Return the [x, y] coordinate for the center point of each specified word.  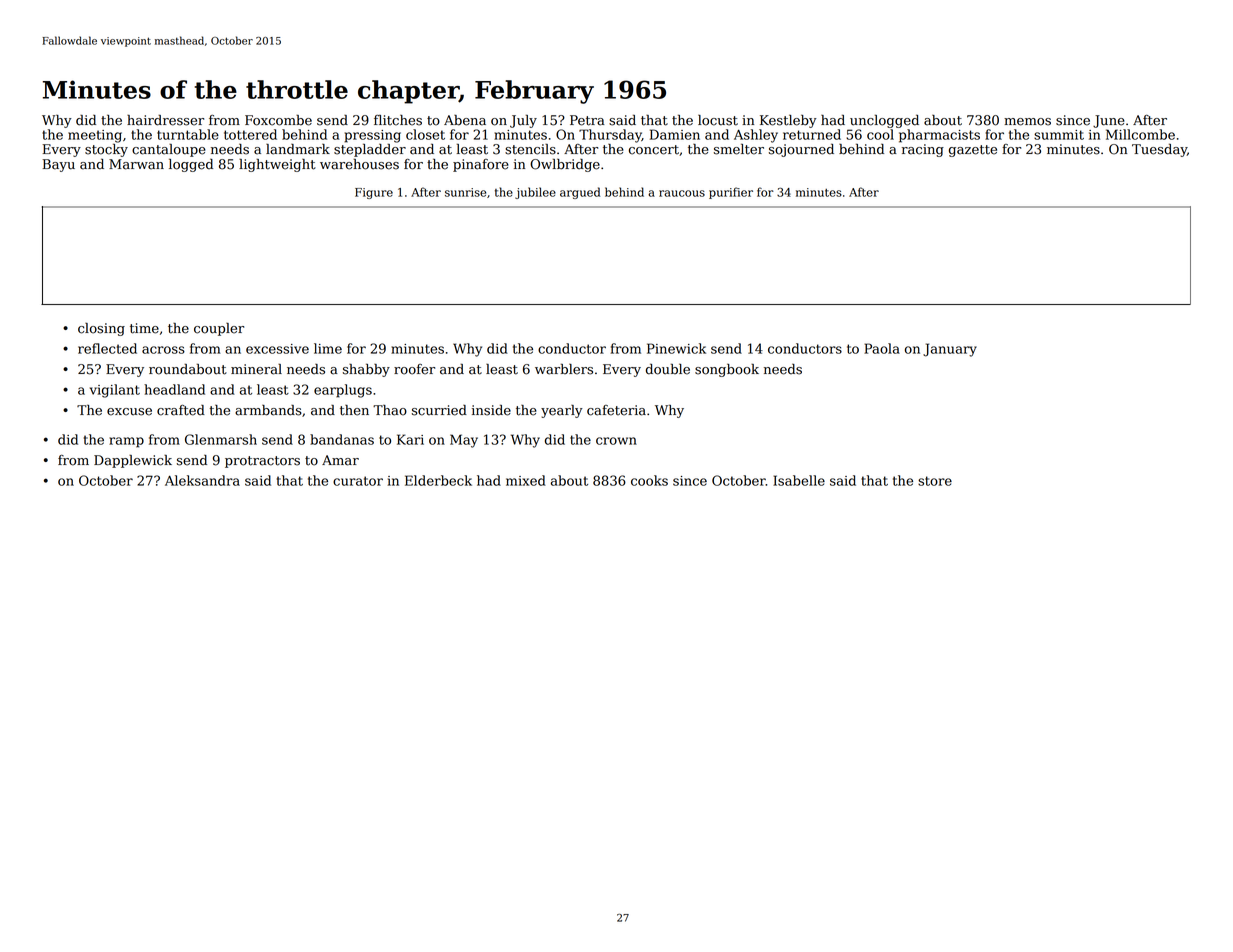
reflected [107, 348]
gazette [973, 151]
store [935, 481]
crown [616, 441]
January [950, 350]
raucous [682, 193]
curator [358, 481]
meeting [95, 136]
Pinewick [676, 348]
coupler [219, 329]
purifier [731, 193]
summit [1059, 135]
